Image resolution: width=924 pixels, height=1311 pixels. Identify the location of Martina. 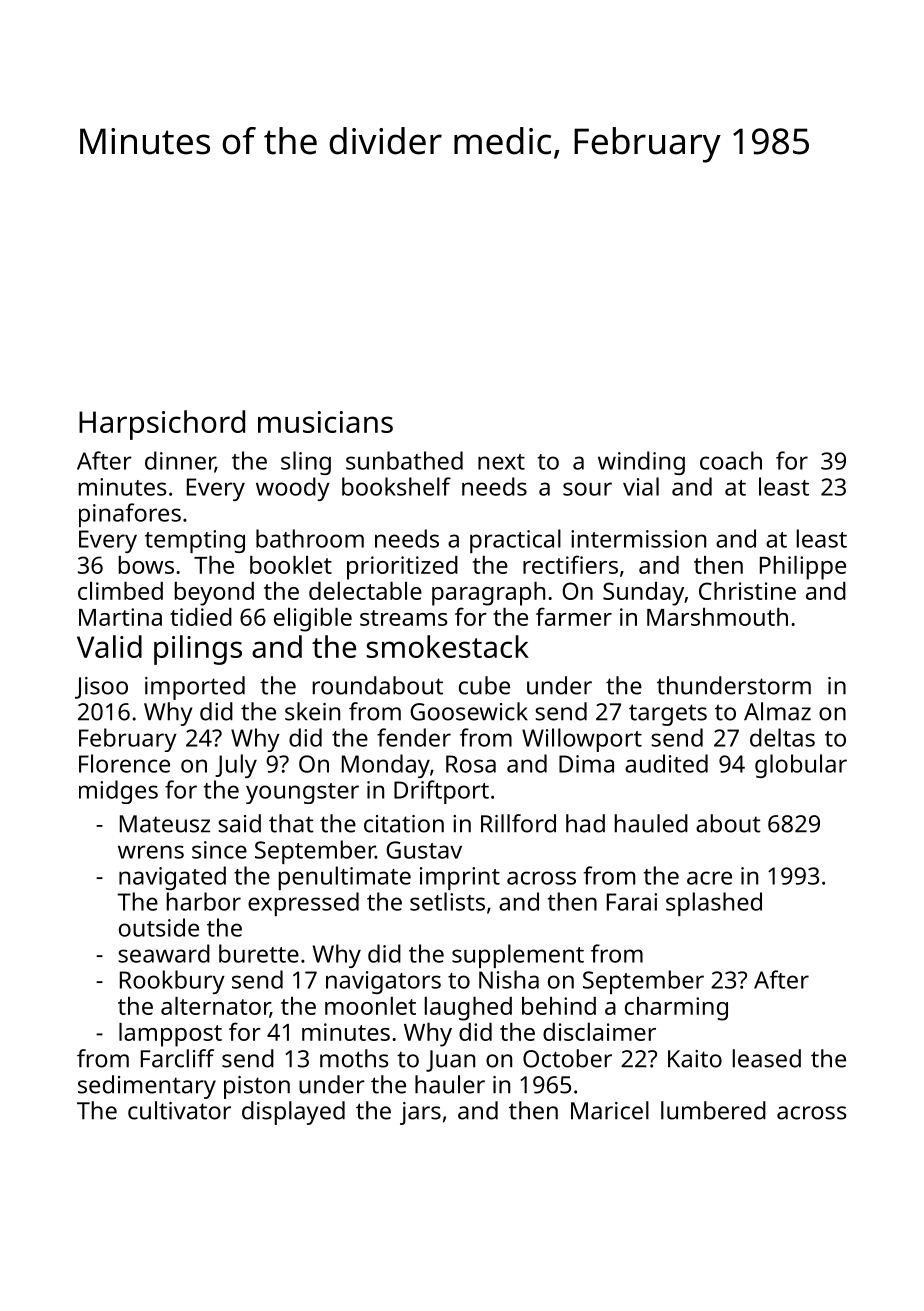
(120, 617).
